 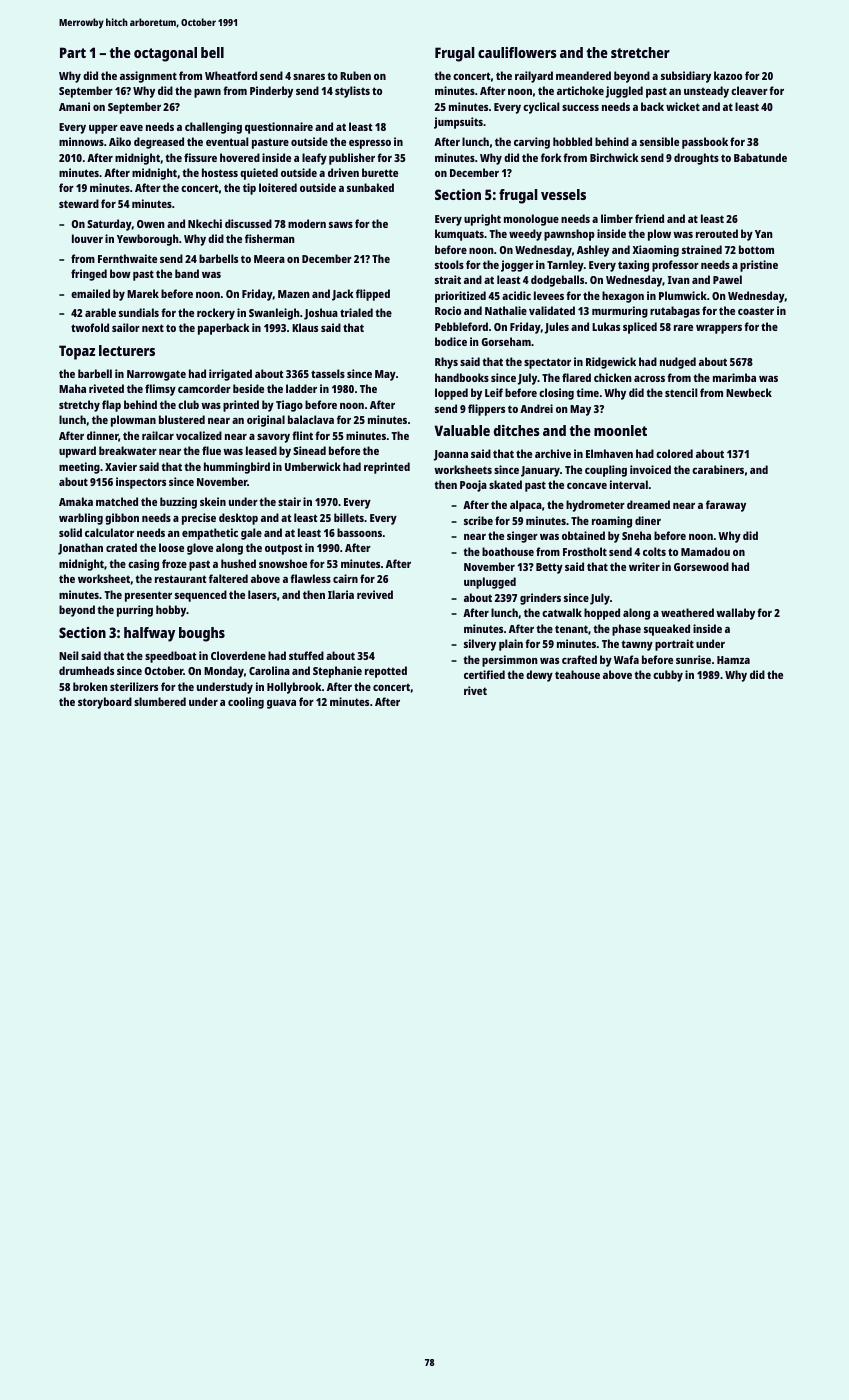 I want to click on dewy, so click(x=539, y=676).
